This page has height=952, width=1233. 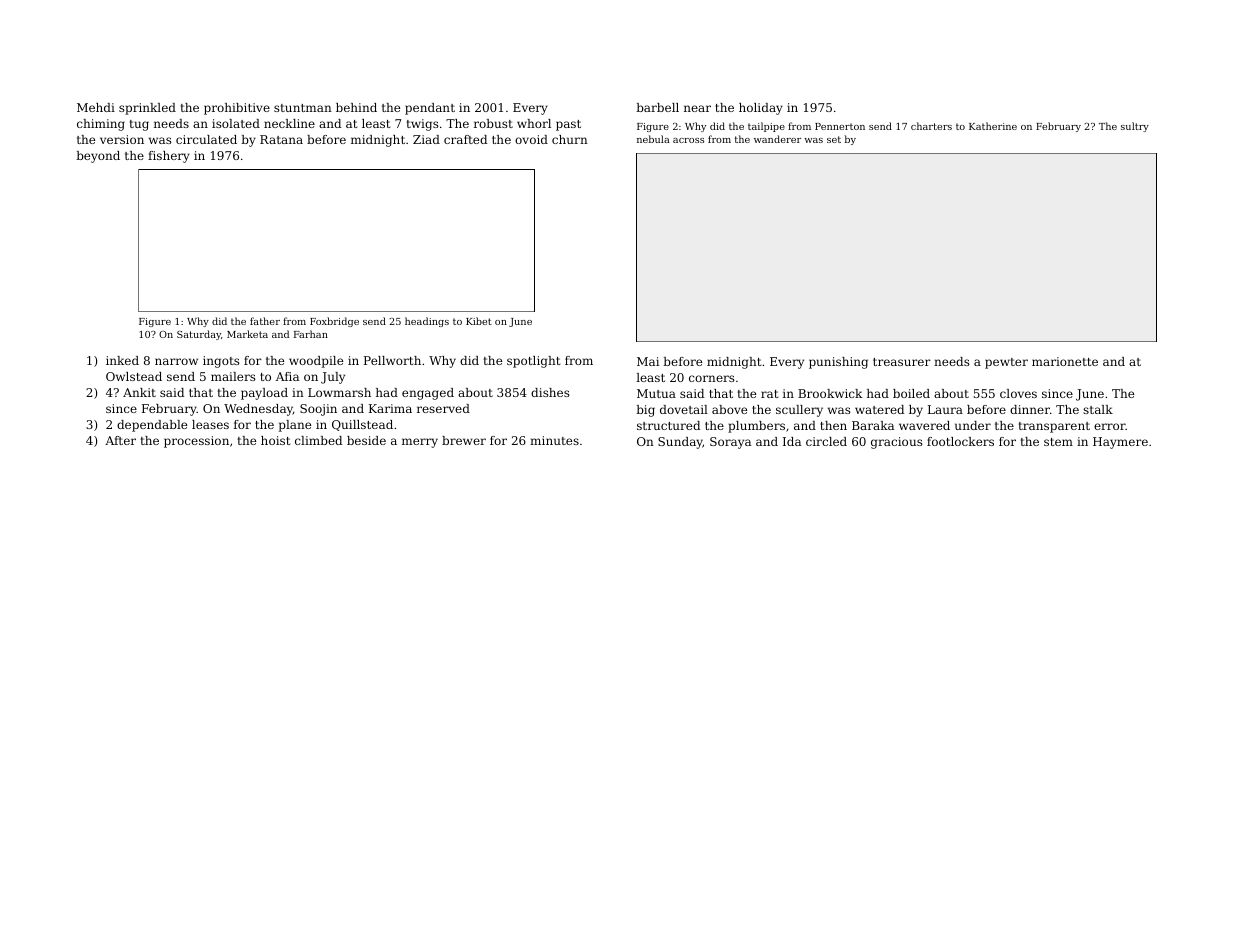 I want to click on dinner, so click(x=1030, y=409).
